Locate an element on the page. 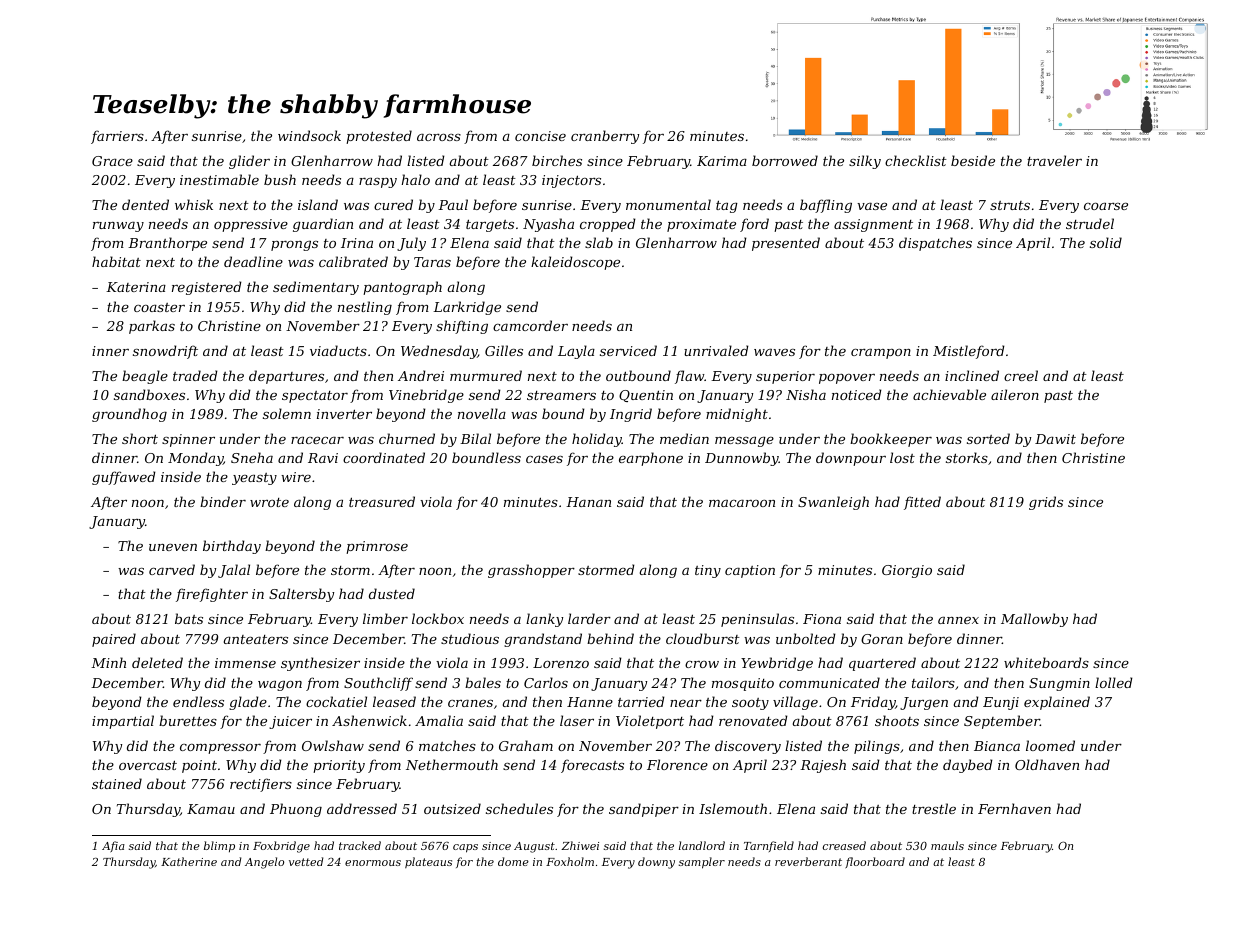 Image resolution: width=1233 pixels, height=952 pixels. Nyasha is located at coordinates (548, 225).
